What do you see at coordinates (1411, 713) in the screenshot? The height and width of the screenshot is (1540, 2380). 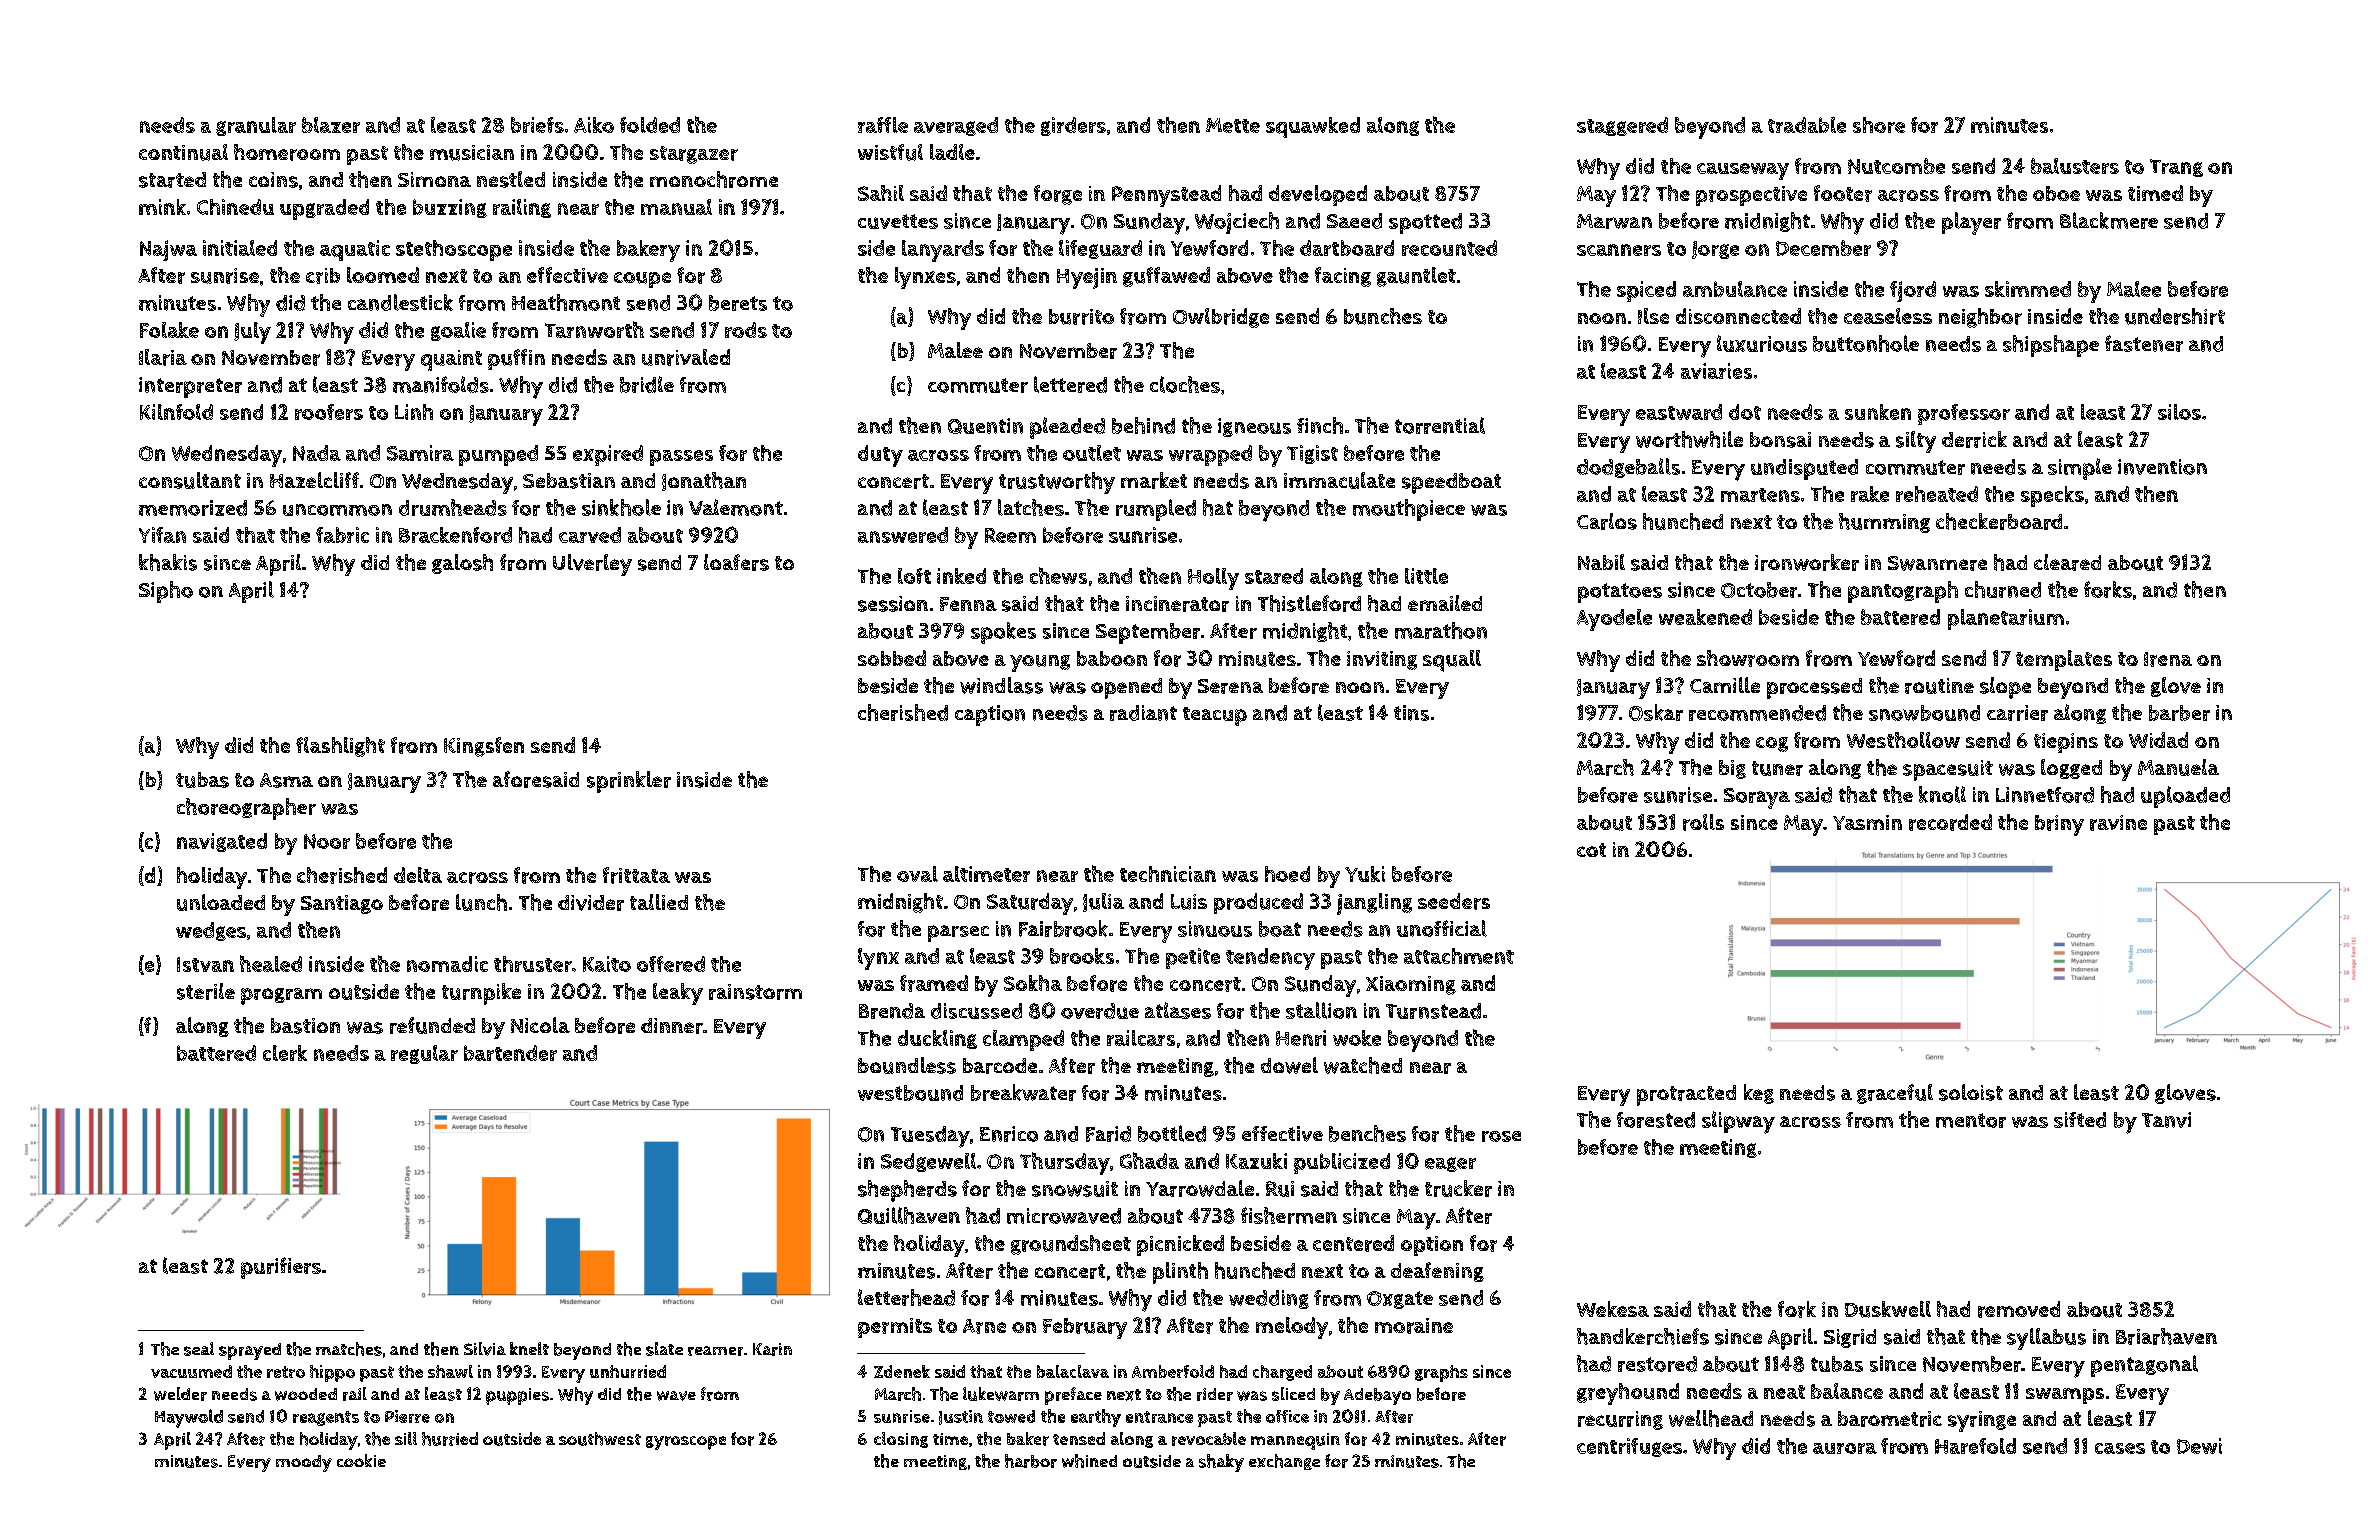 I see `tins` at bounding box center [1411, 713].
